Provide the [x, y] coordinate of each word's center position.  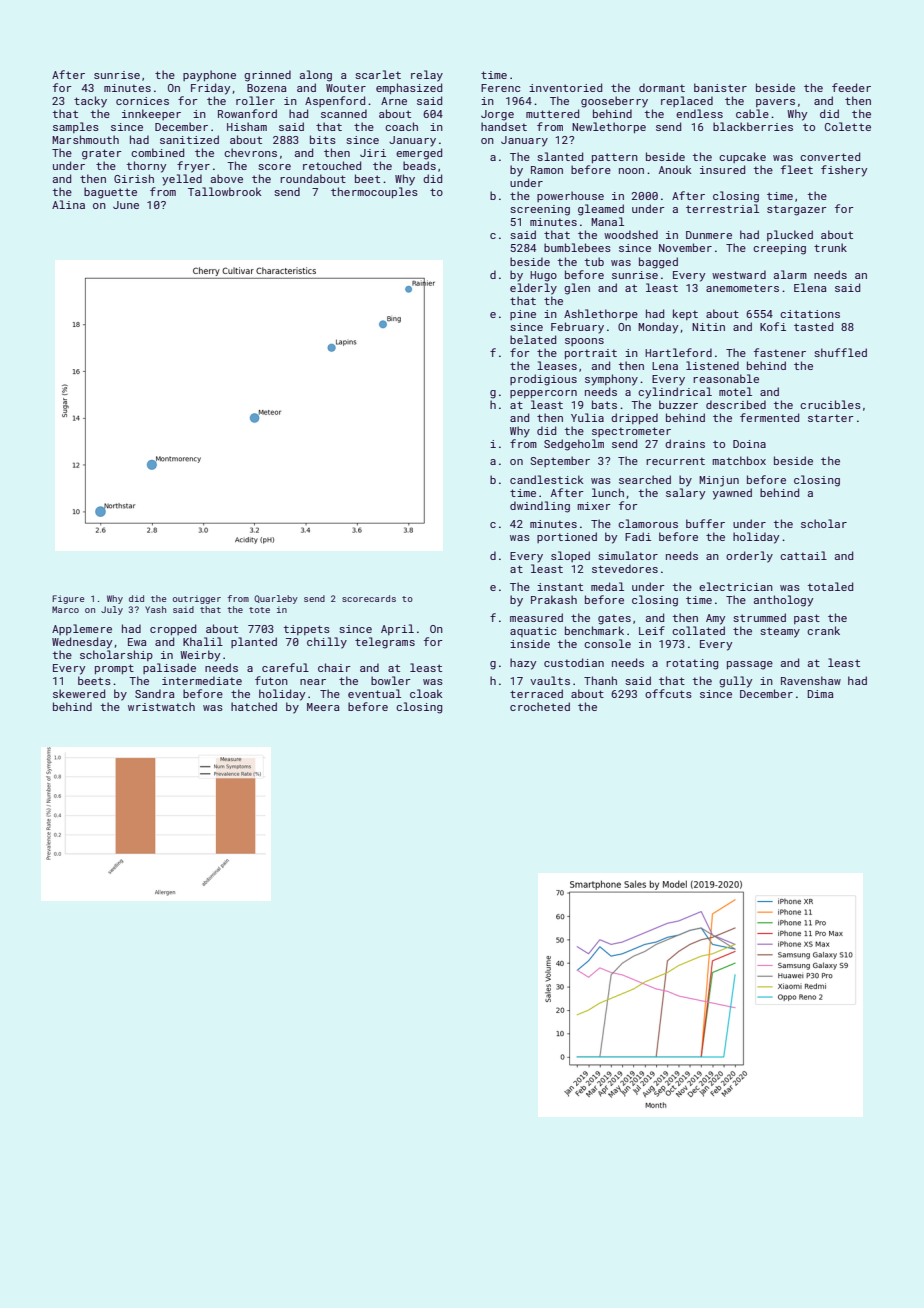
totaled [830, 586]
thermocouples [374, 192]
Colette [848, 126]
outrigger [197, 599]
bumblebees [577, 247]
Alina [68, 204]
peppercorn [543, 394]
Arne [394, 101]
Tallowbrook [225, 191]
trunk [830, 247]
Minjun [719, 481]
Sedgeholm [574, 445]
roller [255, 100]
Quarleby [276, 599]
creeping [779, 249]
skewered [79, 693]
